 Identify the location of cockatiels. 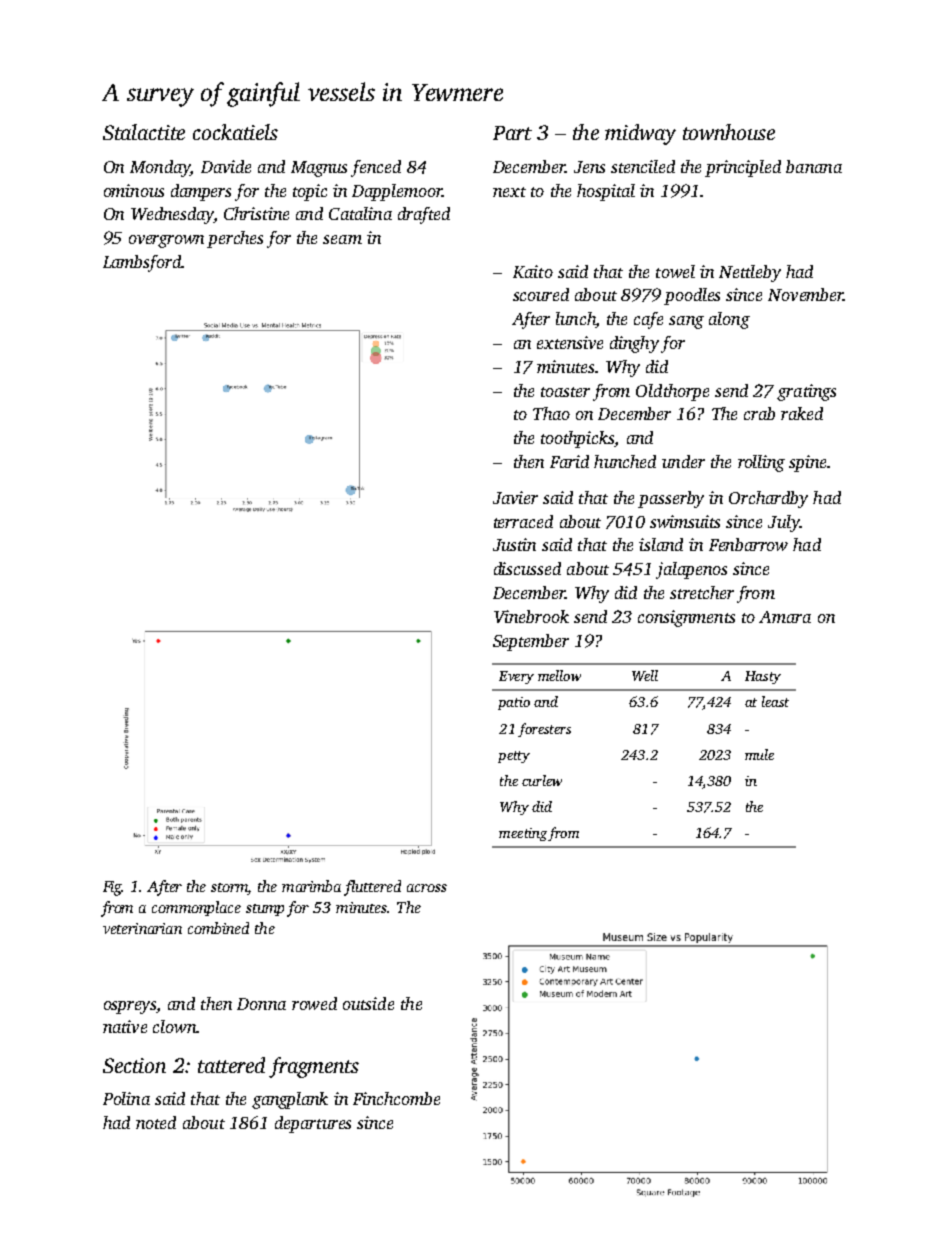
(235, 132).
